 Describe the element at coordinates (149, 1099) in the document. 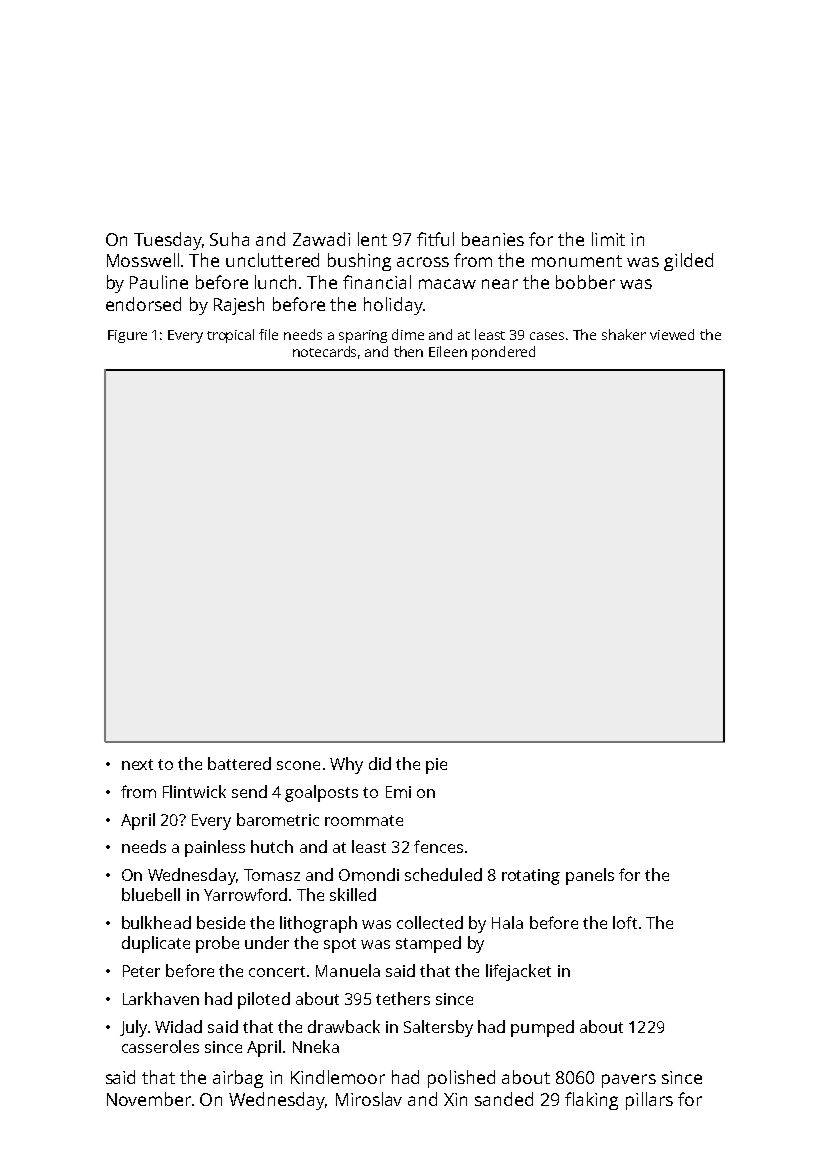

I see `November` at that location.
